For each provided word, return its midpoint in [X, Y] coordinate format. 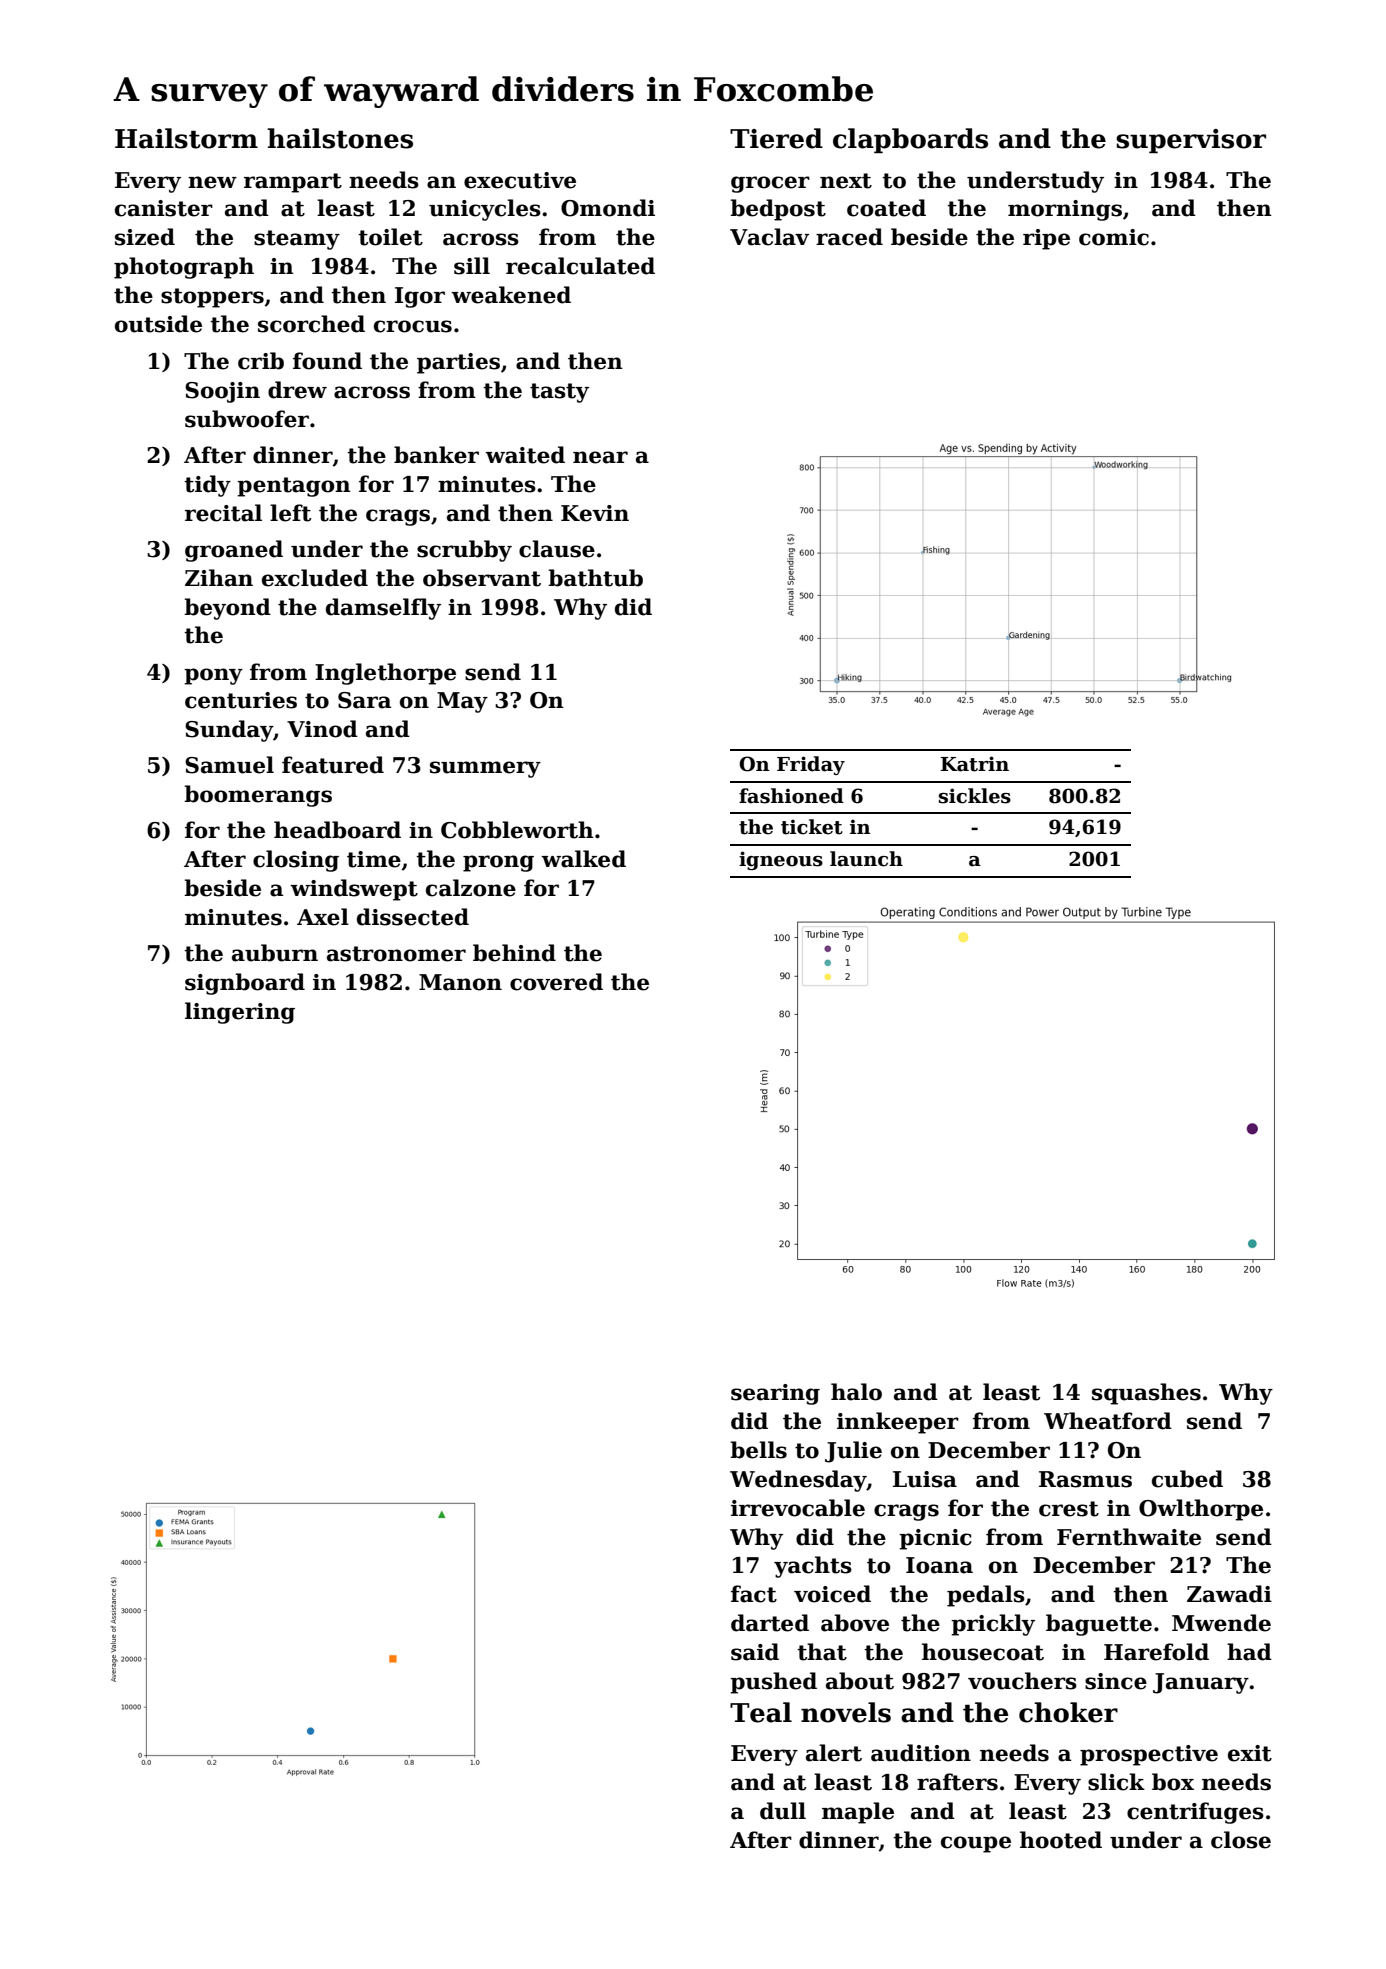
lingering [240, 1013]
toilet [390, 237]
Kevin [595, 513]
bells [758, 1450]
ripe [1046, 239]
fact [754, 1594]
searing [775, 1394]
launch [866, 859]
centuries [241, 700]
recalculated [580, 266]
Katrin [975, 764]
